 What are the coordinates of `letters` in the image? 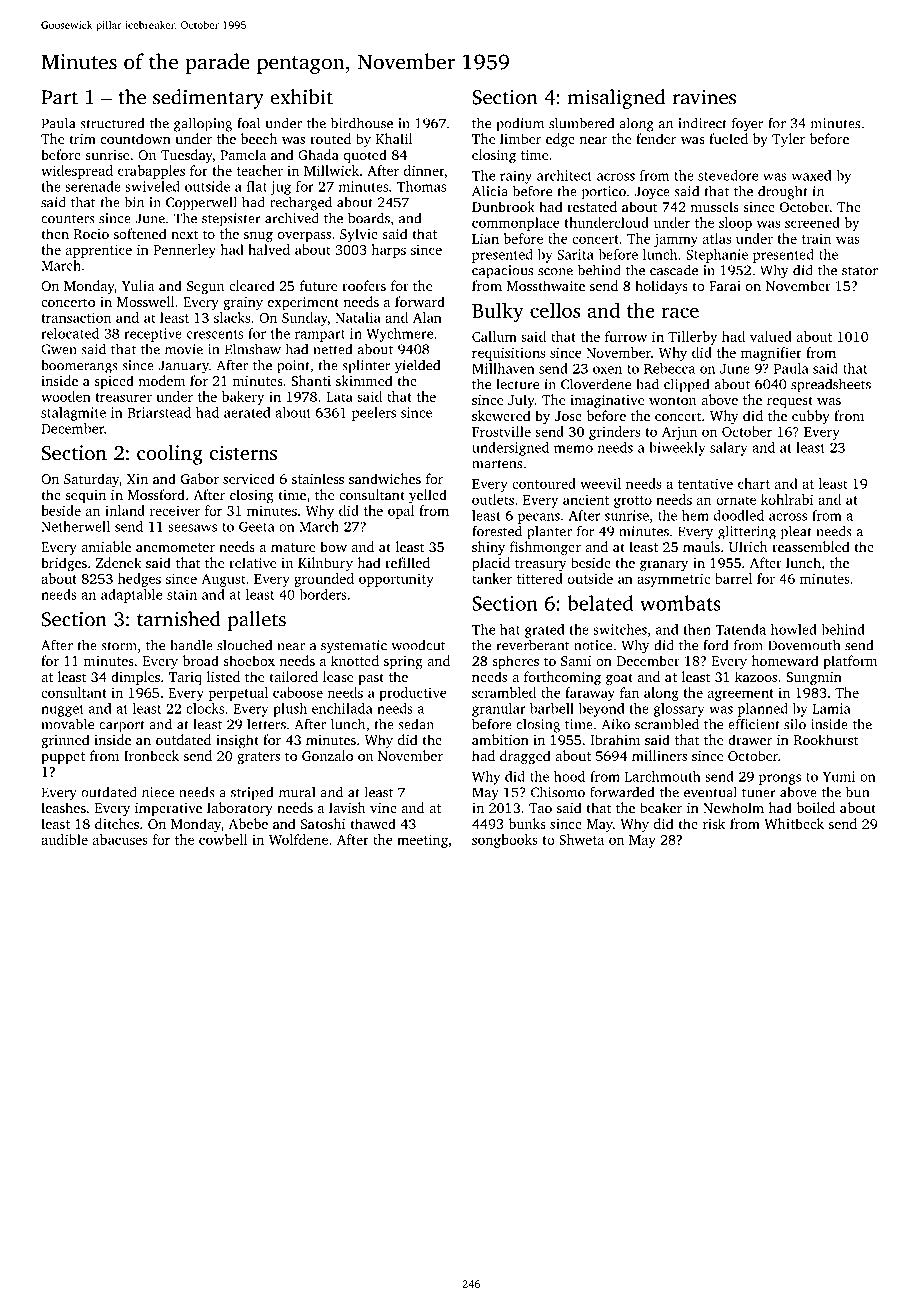 It's located at (266, 724).
